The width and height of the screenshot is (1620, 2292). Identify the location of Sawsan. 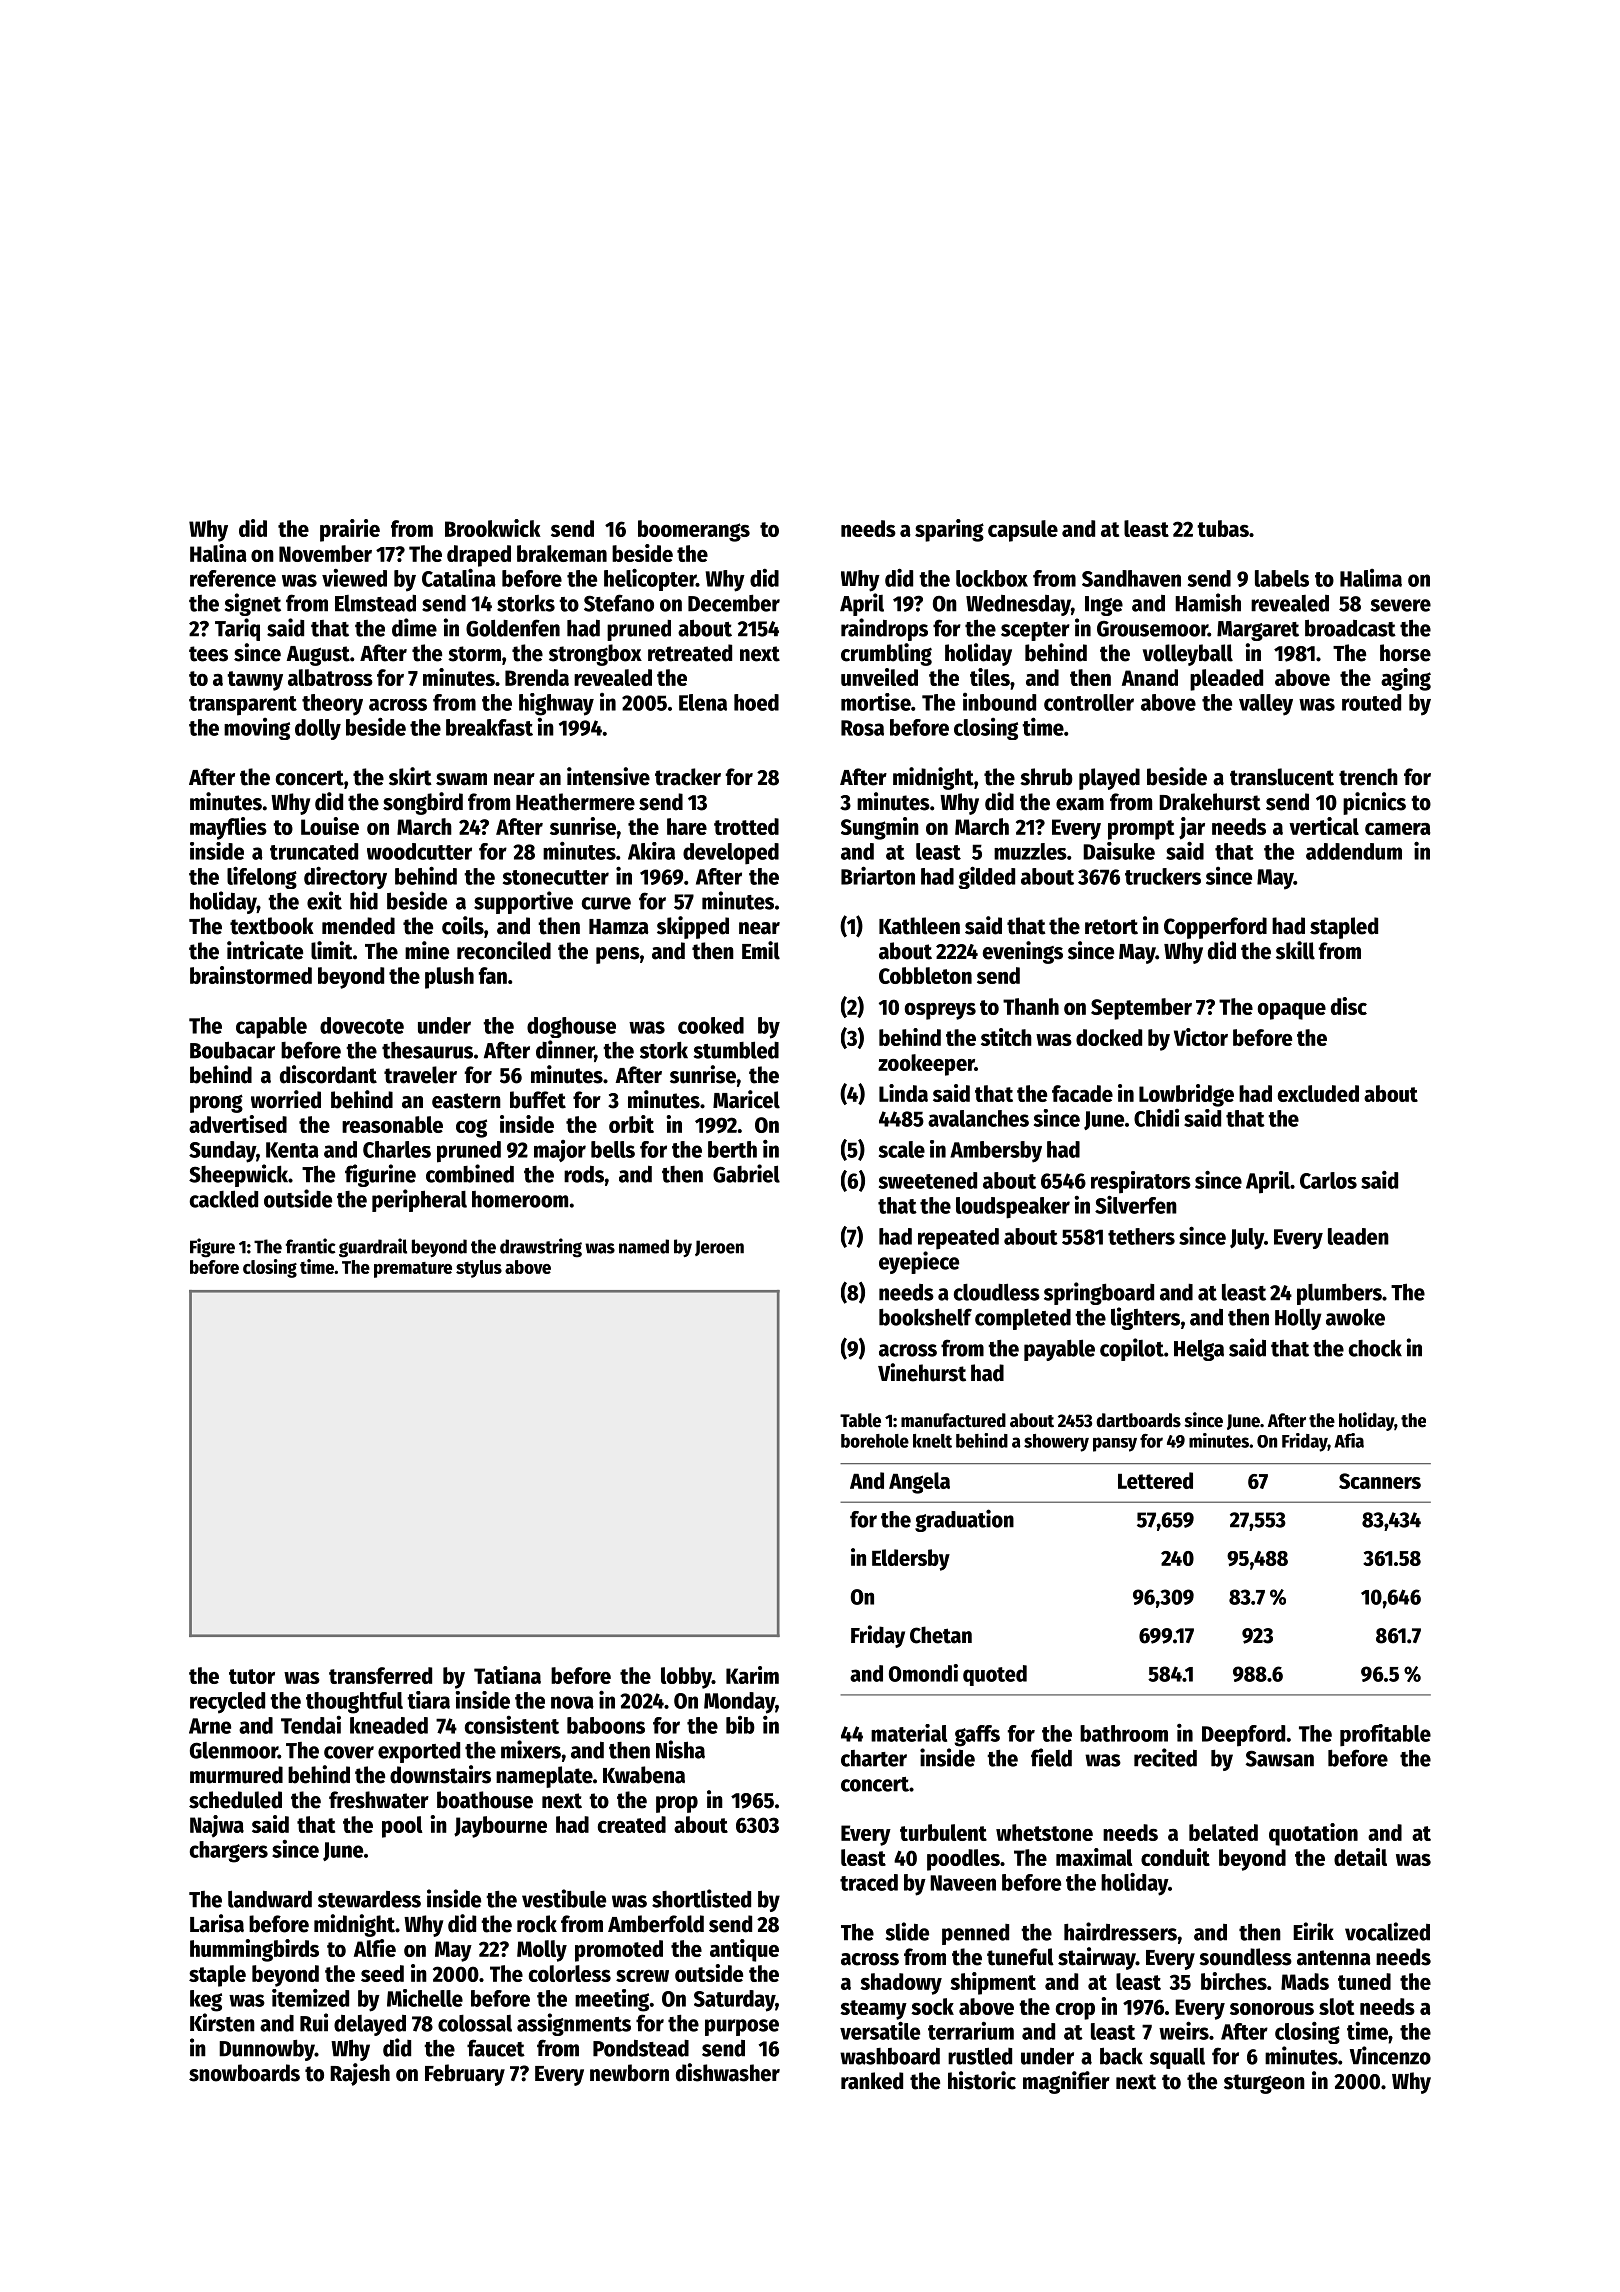
(1280, 1758).
